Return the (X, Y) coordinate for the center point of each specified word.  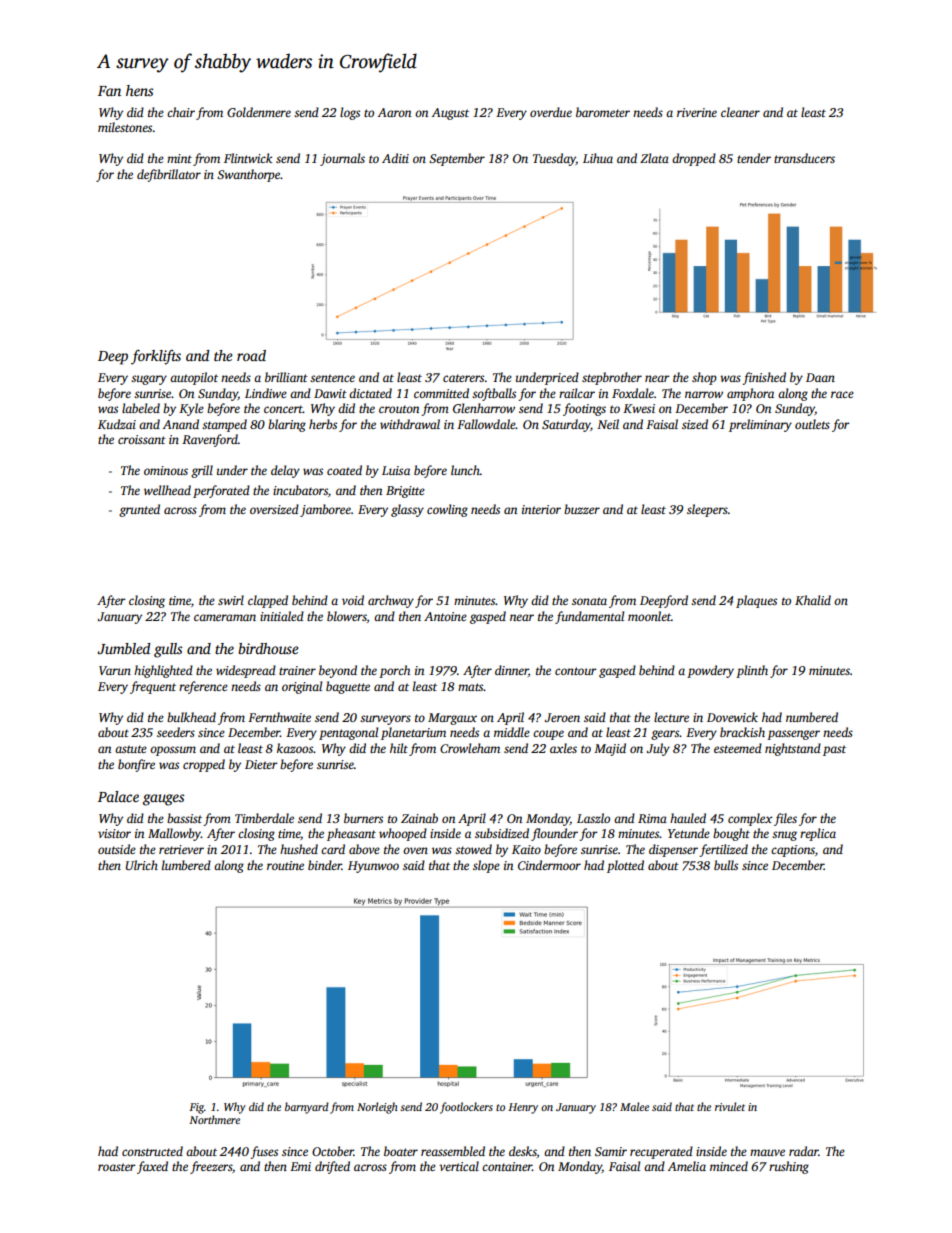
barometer (603, 112)
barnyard (307, 1108)
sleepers (707, 510)
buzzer (582, 509)
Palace (118, 796)
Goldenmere (259, 112)
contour (576, 671)
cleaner (740, 112)
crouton (399, 409)
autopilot (194, 378)
